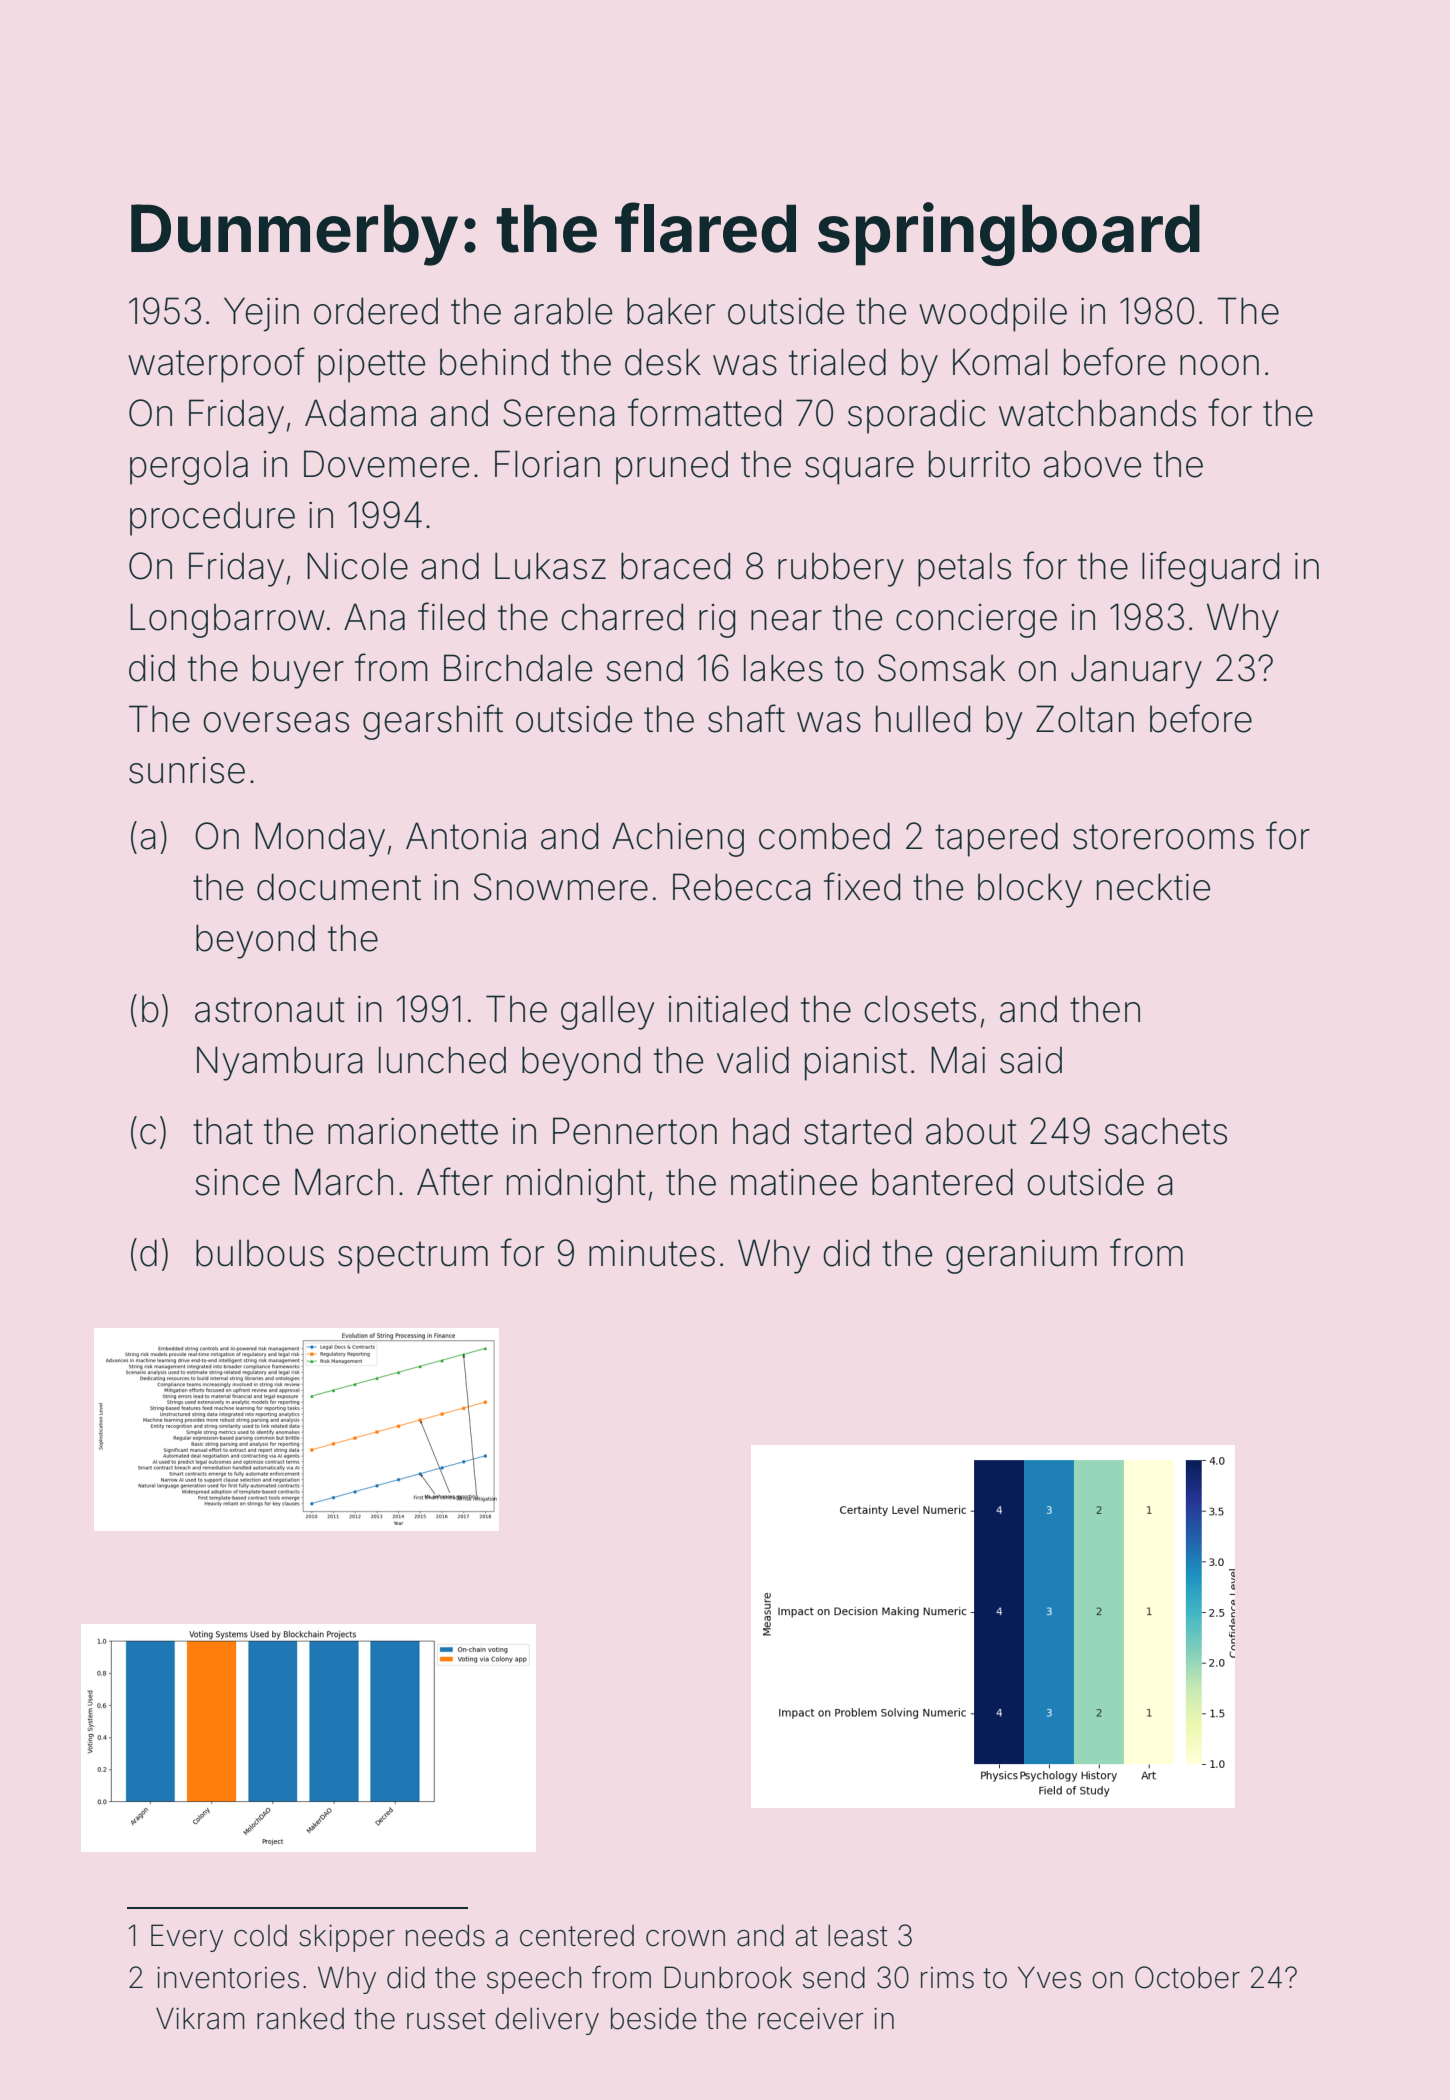 Image resolution: width=1450 pixels, height=2100 pixels. I want to click on bantered, so click(942, 1182).
